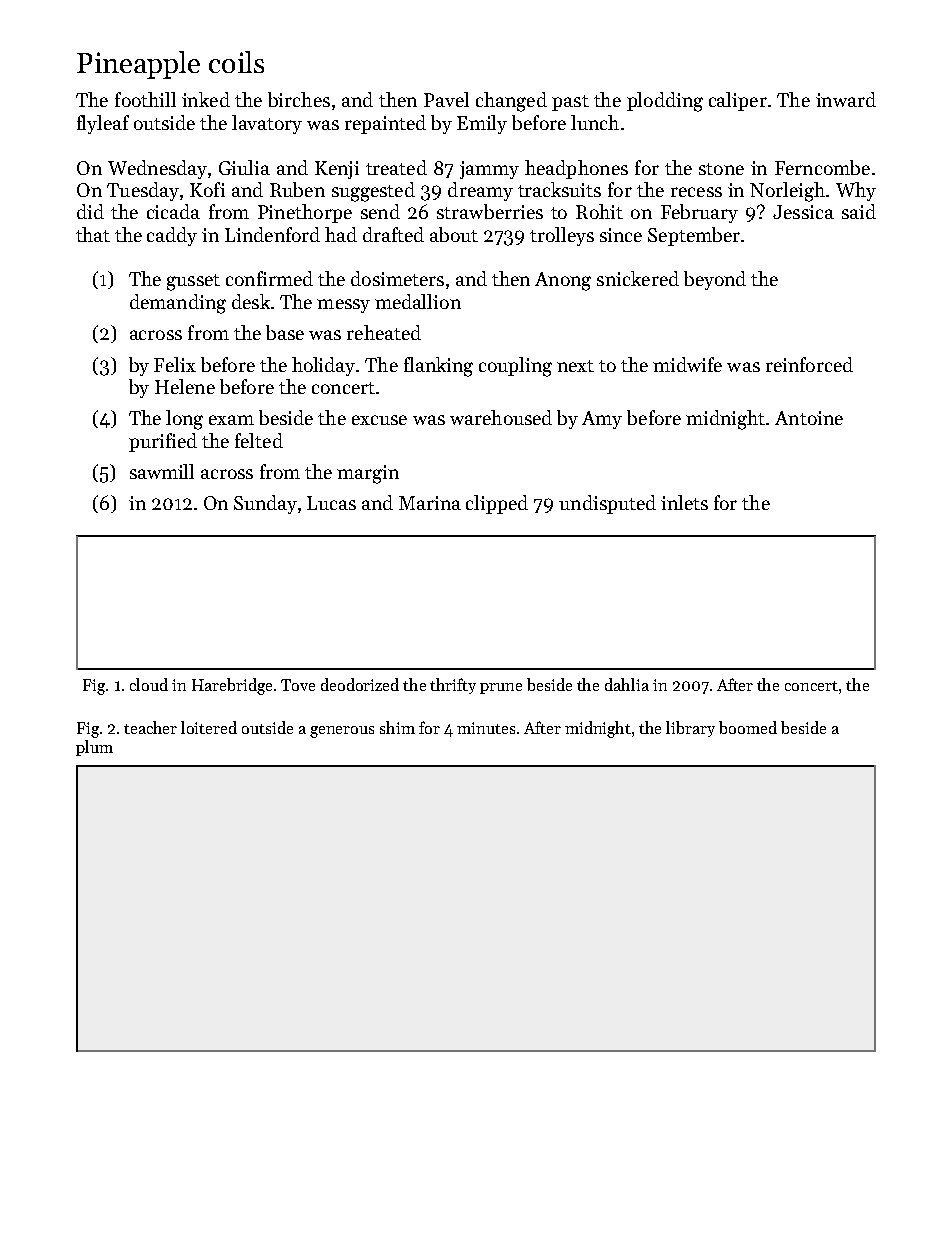  Describe the element at coordinates (251, 301) in the page. I see `desk` at that location.
